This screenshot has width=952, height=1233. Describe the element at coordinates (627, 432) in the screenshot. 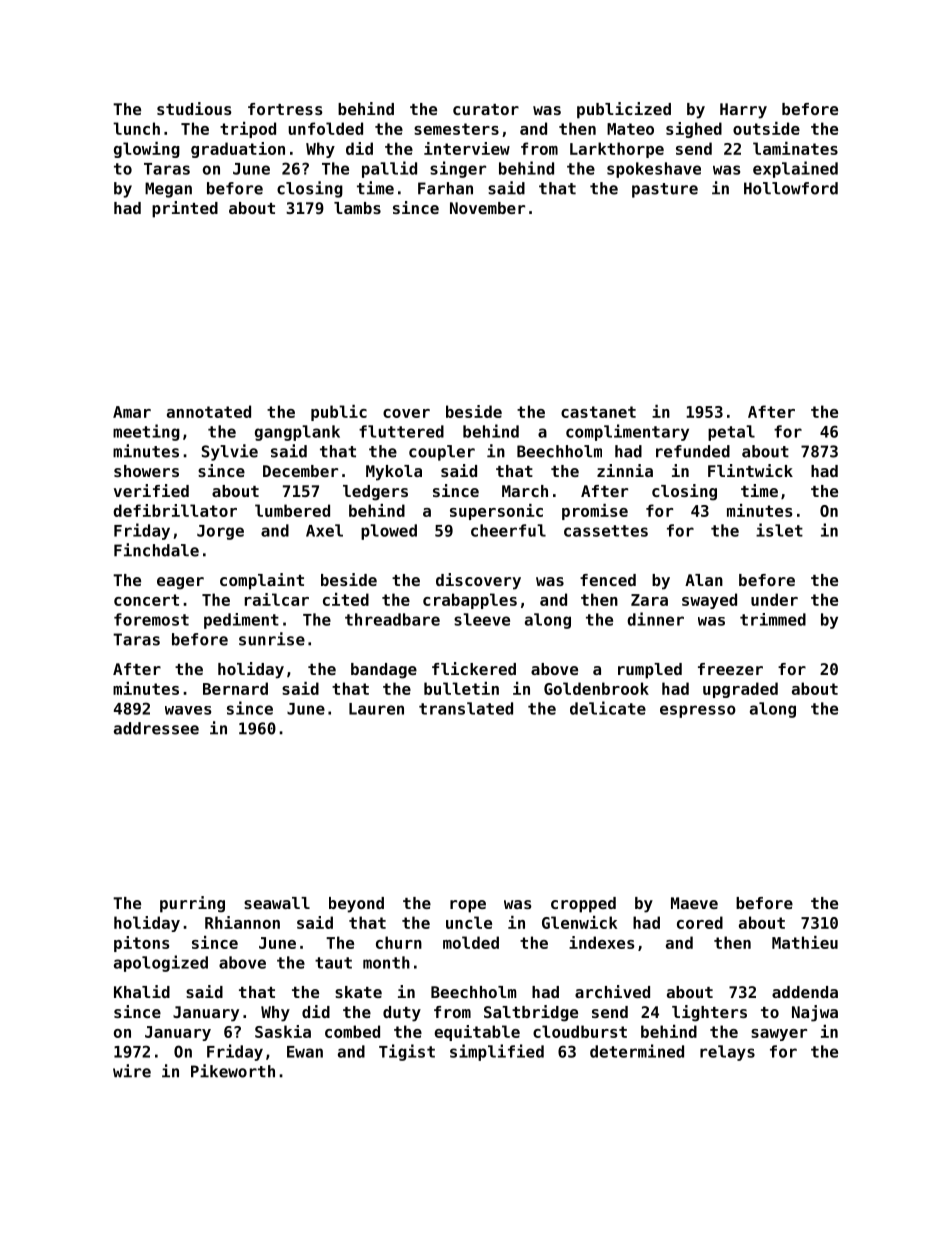

I see `complimentary` at that location.
